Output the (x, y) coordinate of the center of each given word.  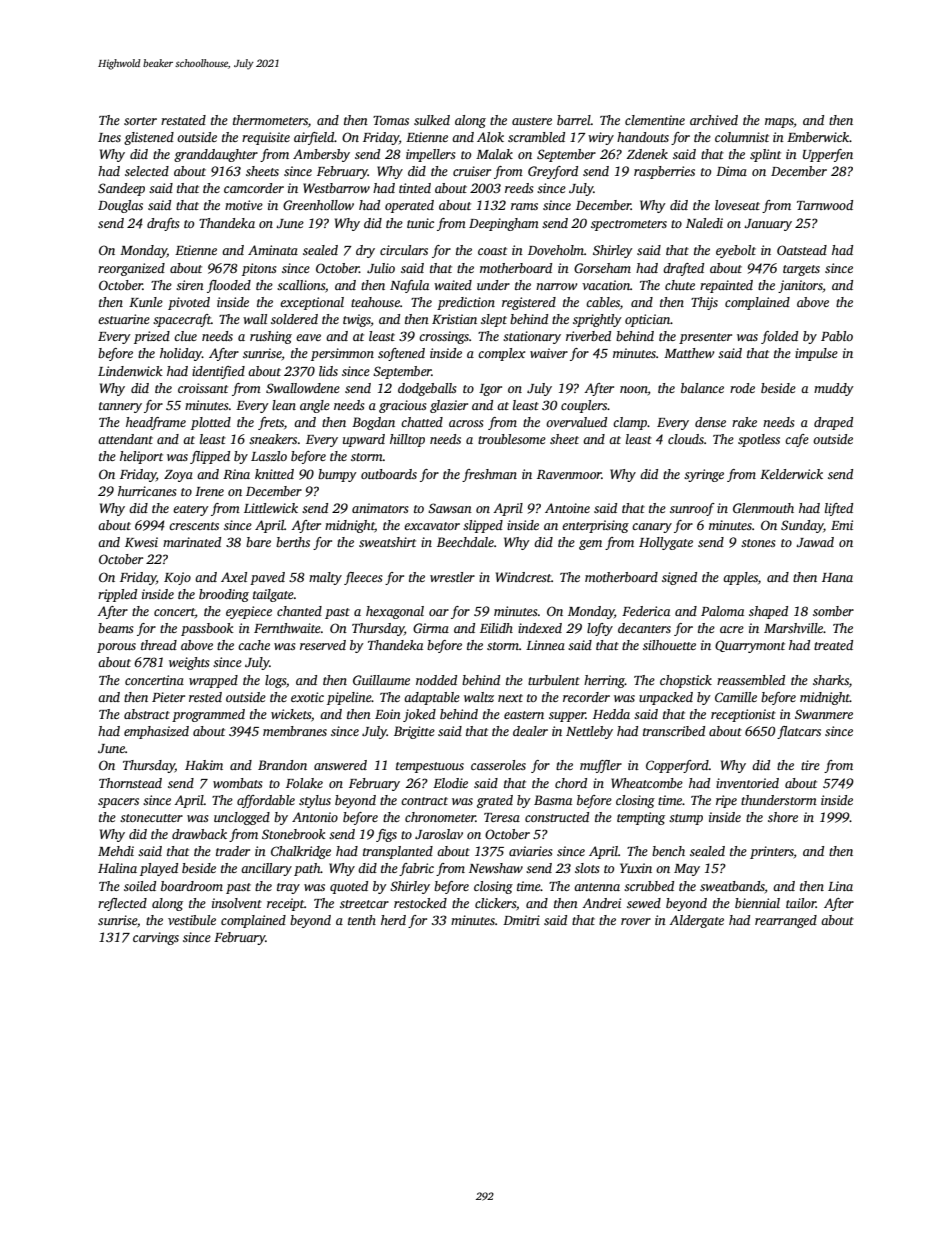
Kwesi (141, 542)
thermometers (270, 120)
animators (380, 508)
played (159, 869)
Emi (842, 525)
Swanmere (824, 714)
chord (571, 783)
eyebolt (736, 251)
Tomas (391, 120)
